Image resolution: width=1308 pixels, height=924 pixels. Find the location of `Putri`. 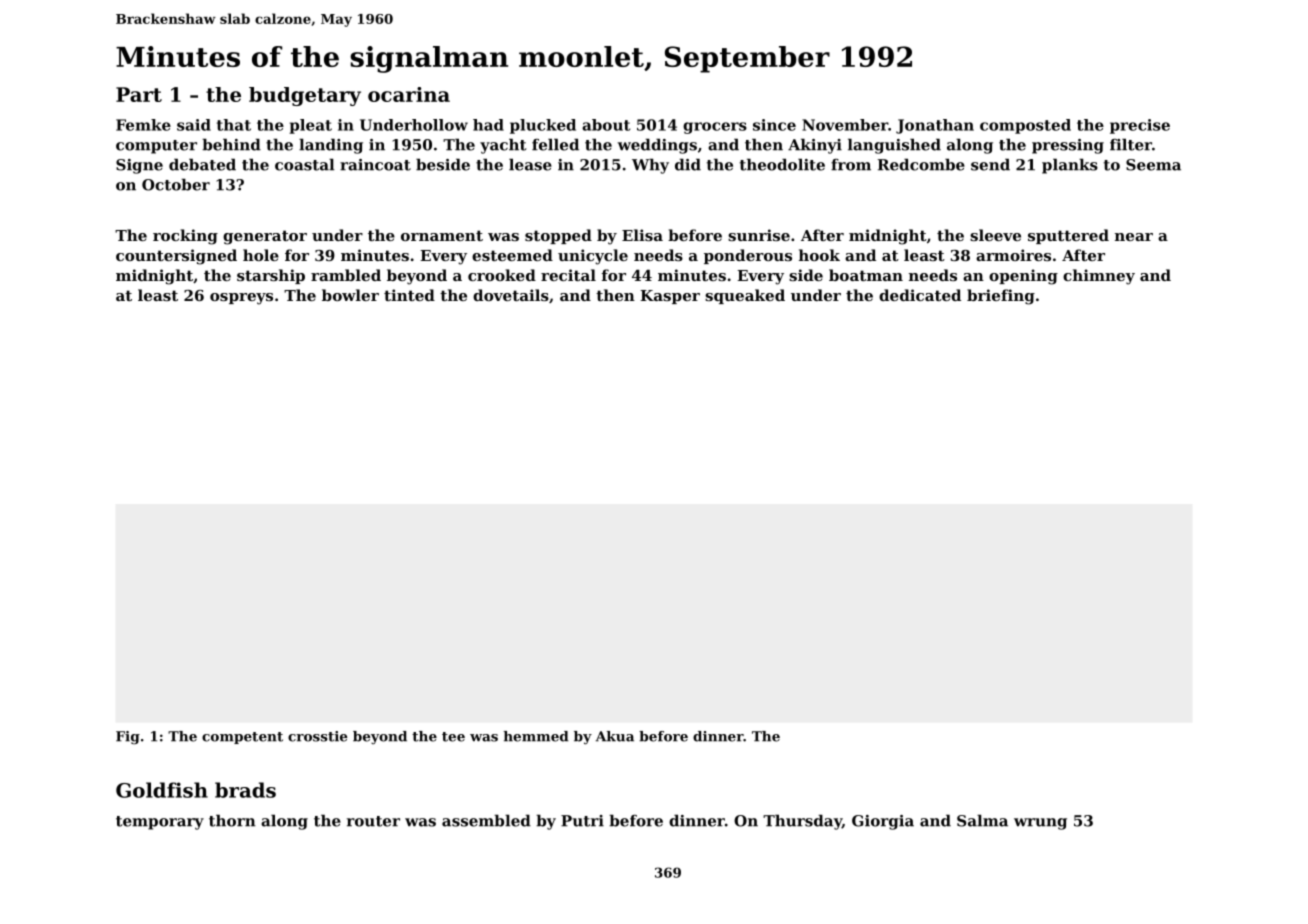

Putri is located at coordinates (582, 821).
